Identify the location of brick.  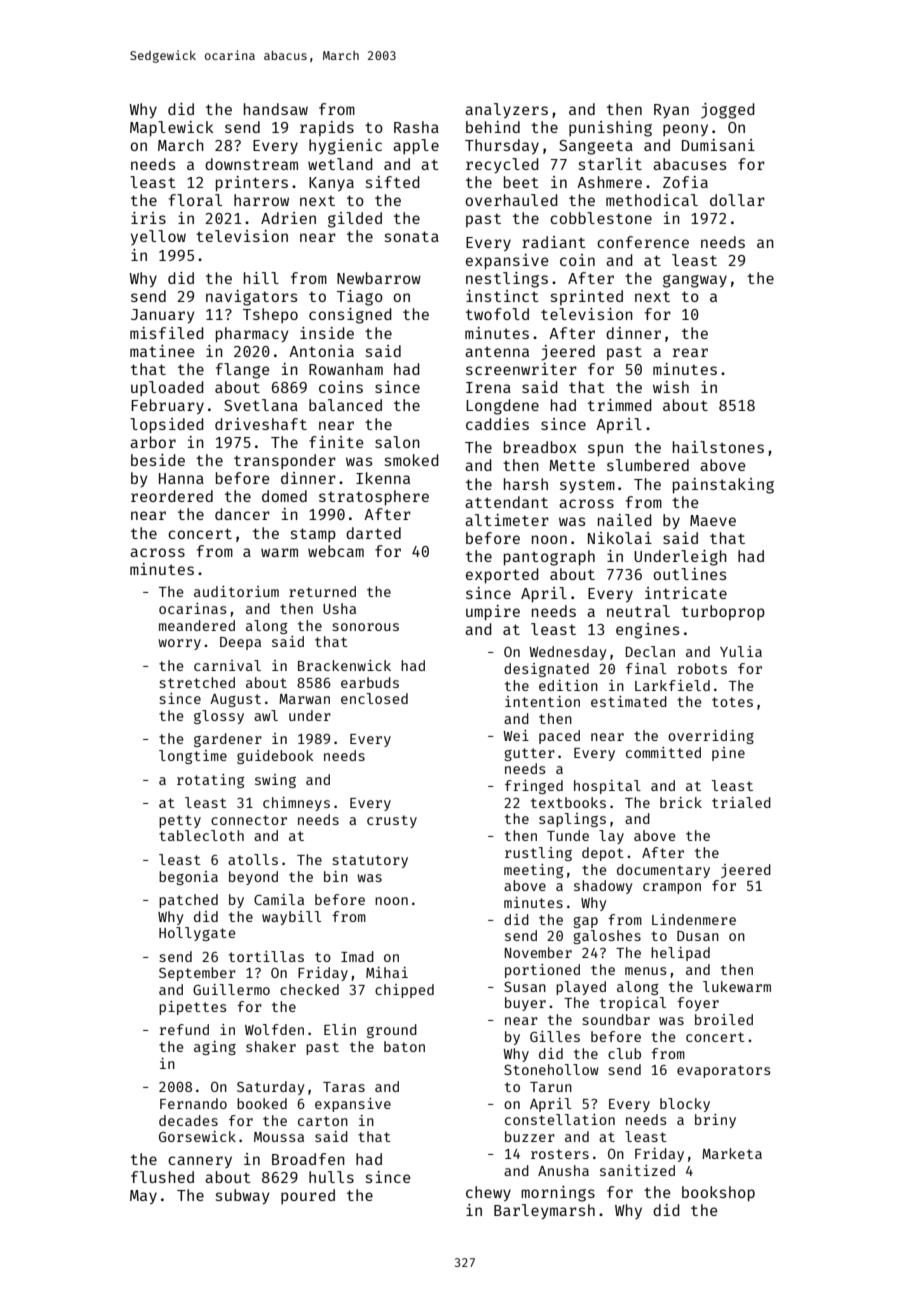
(681, 802).
